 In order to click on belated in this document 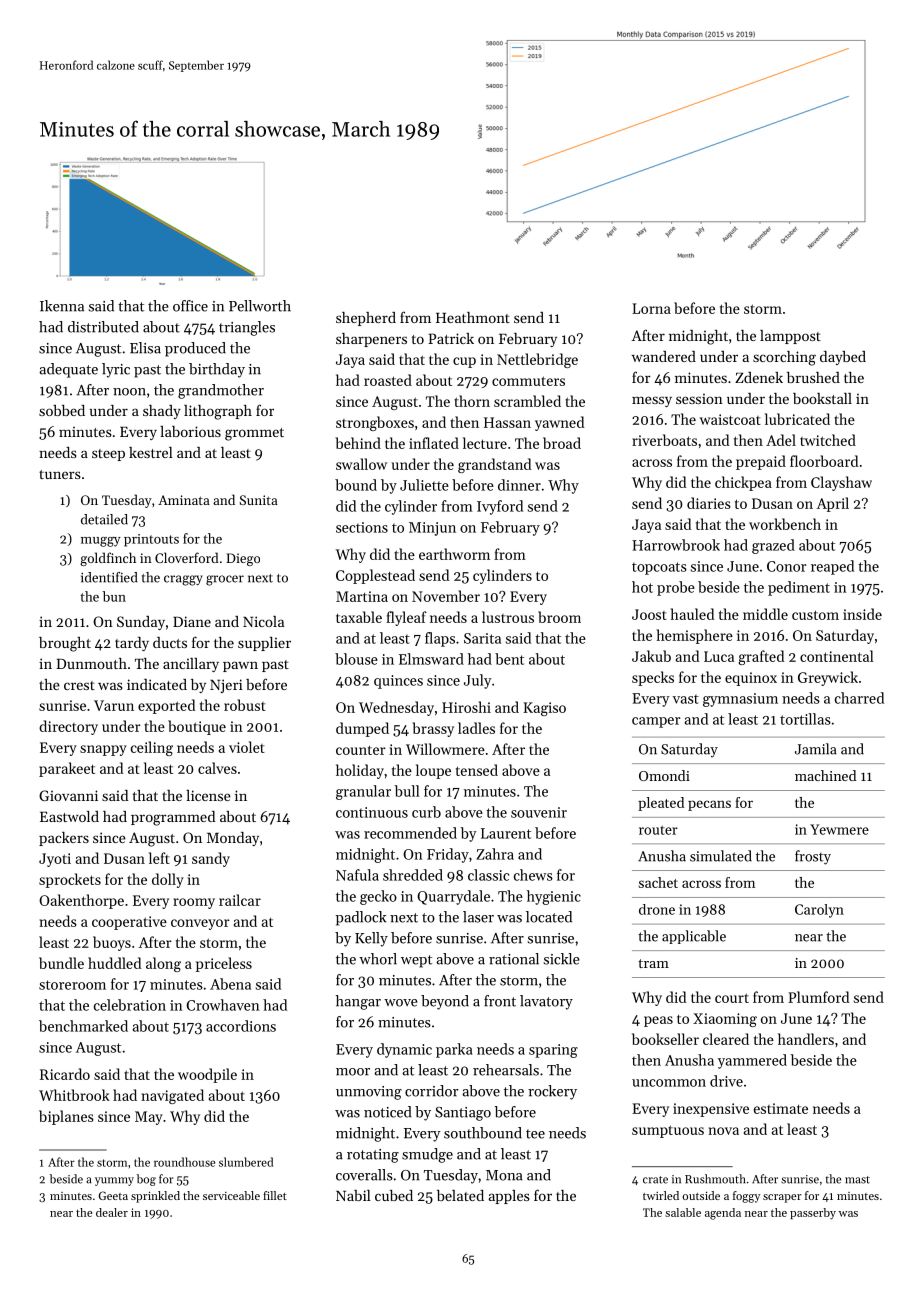, I will do `click(460, 1195)`.
